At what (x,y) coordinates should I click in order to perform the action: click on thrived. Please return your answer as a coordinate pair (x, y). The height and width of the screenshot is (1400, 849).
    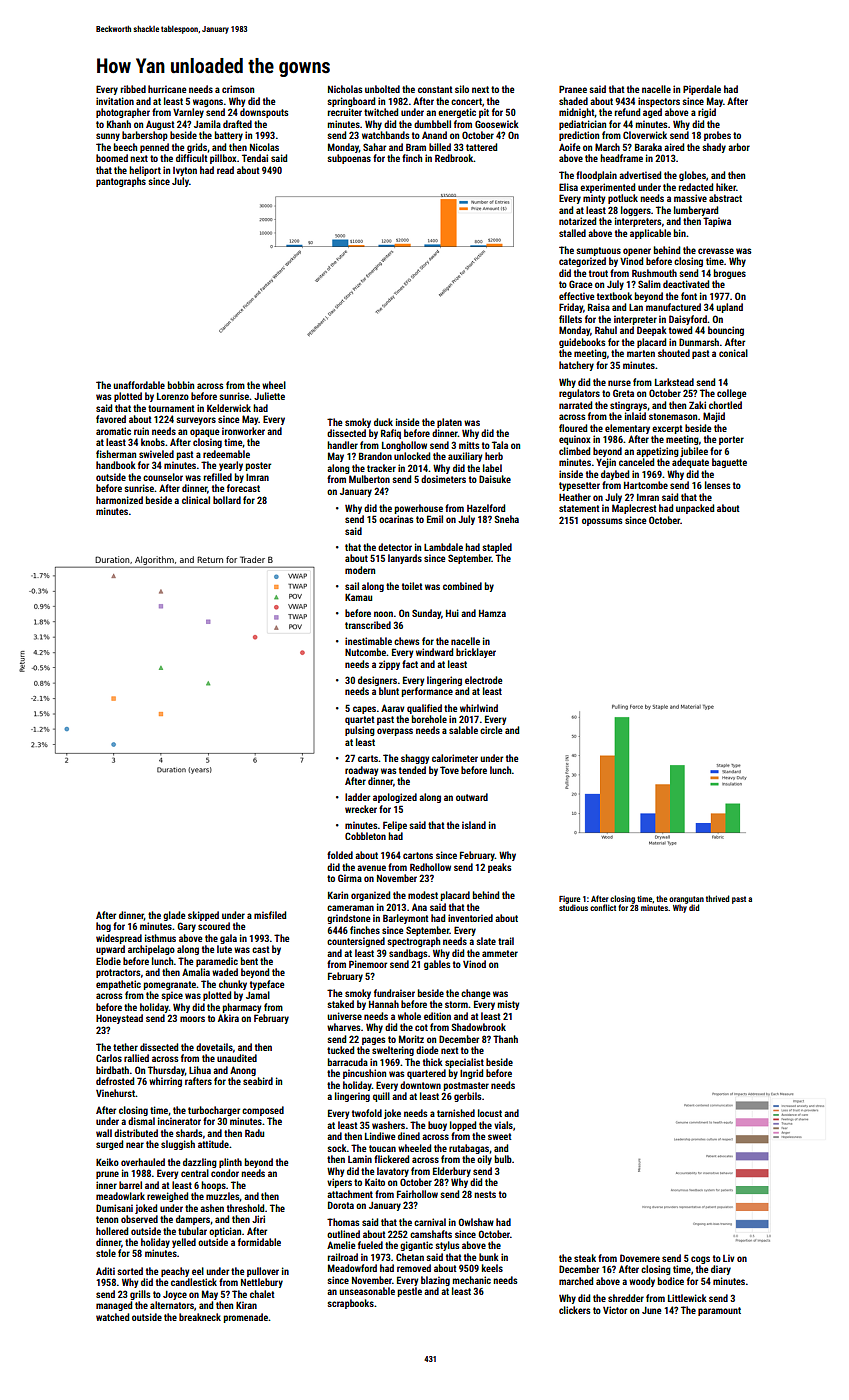
    Looking at the image, I should click on (717, 898).
